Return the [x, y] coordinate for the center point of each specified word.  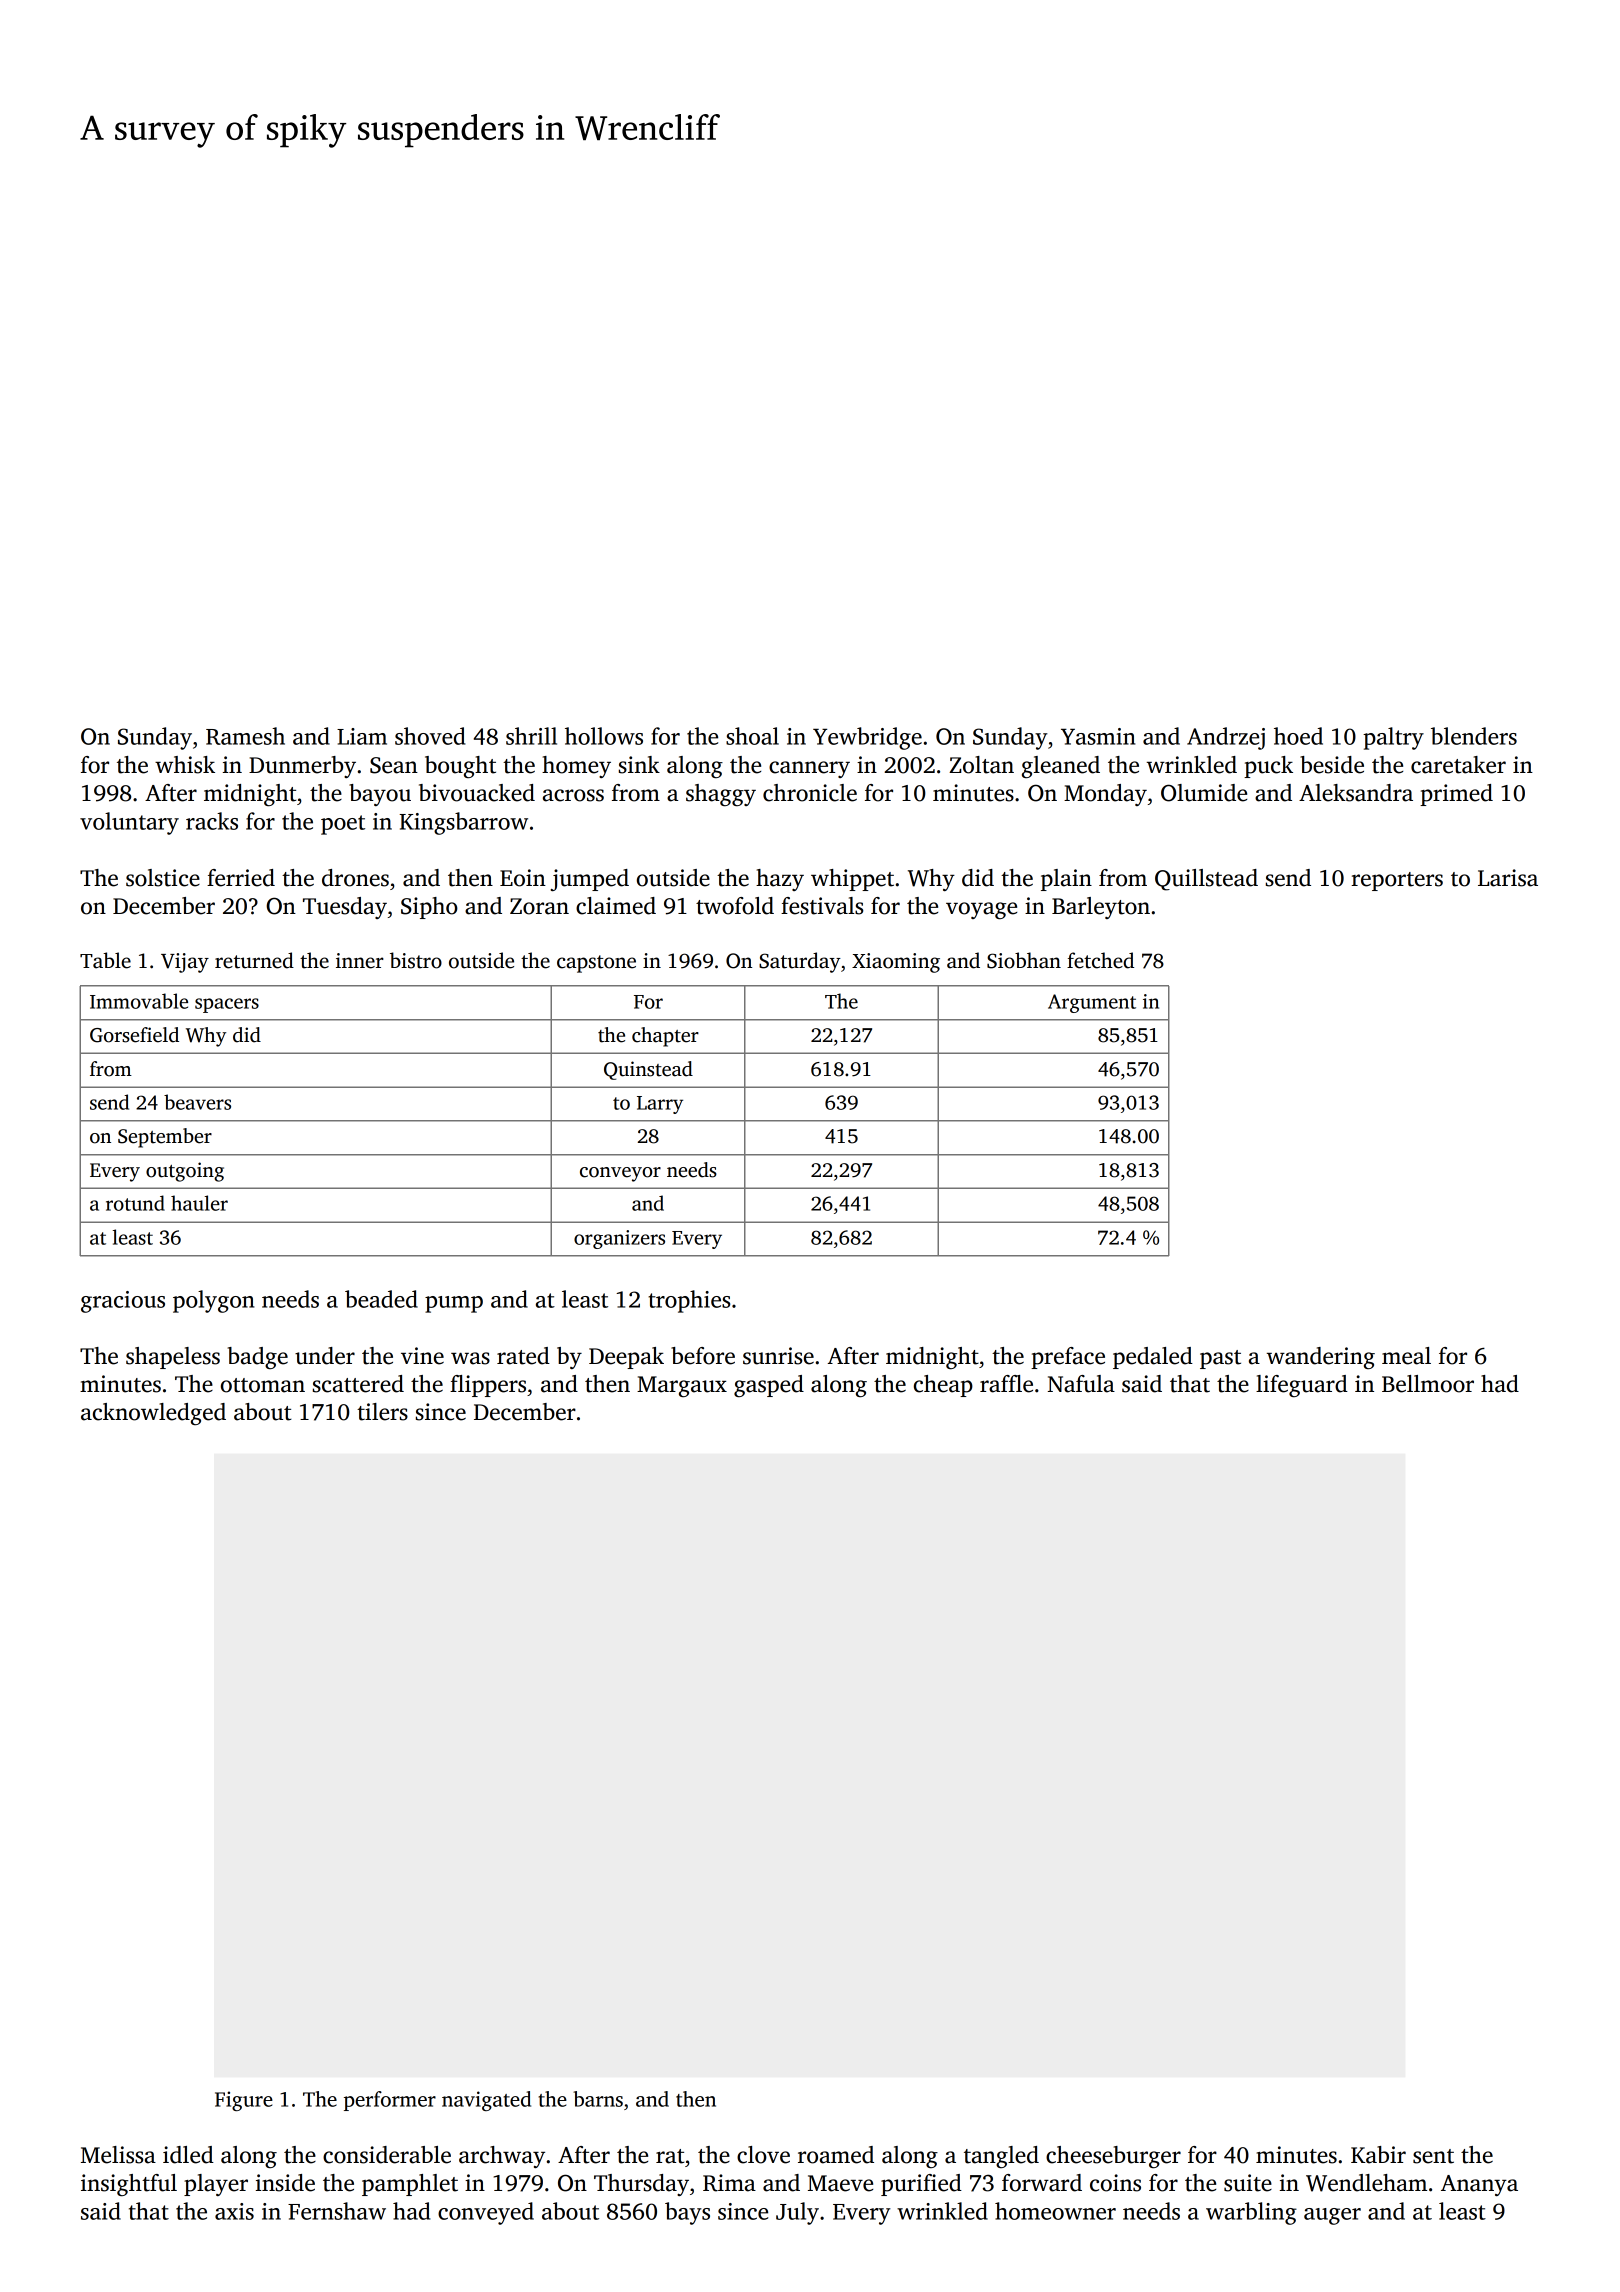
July [797, 2213]
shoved [430, 736]
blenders [1474, 736]
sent [1433, 2156]
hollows [604, 736]
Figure [244, 2101]
